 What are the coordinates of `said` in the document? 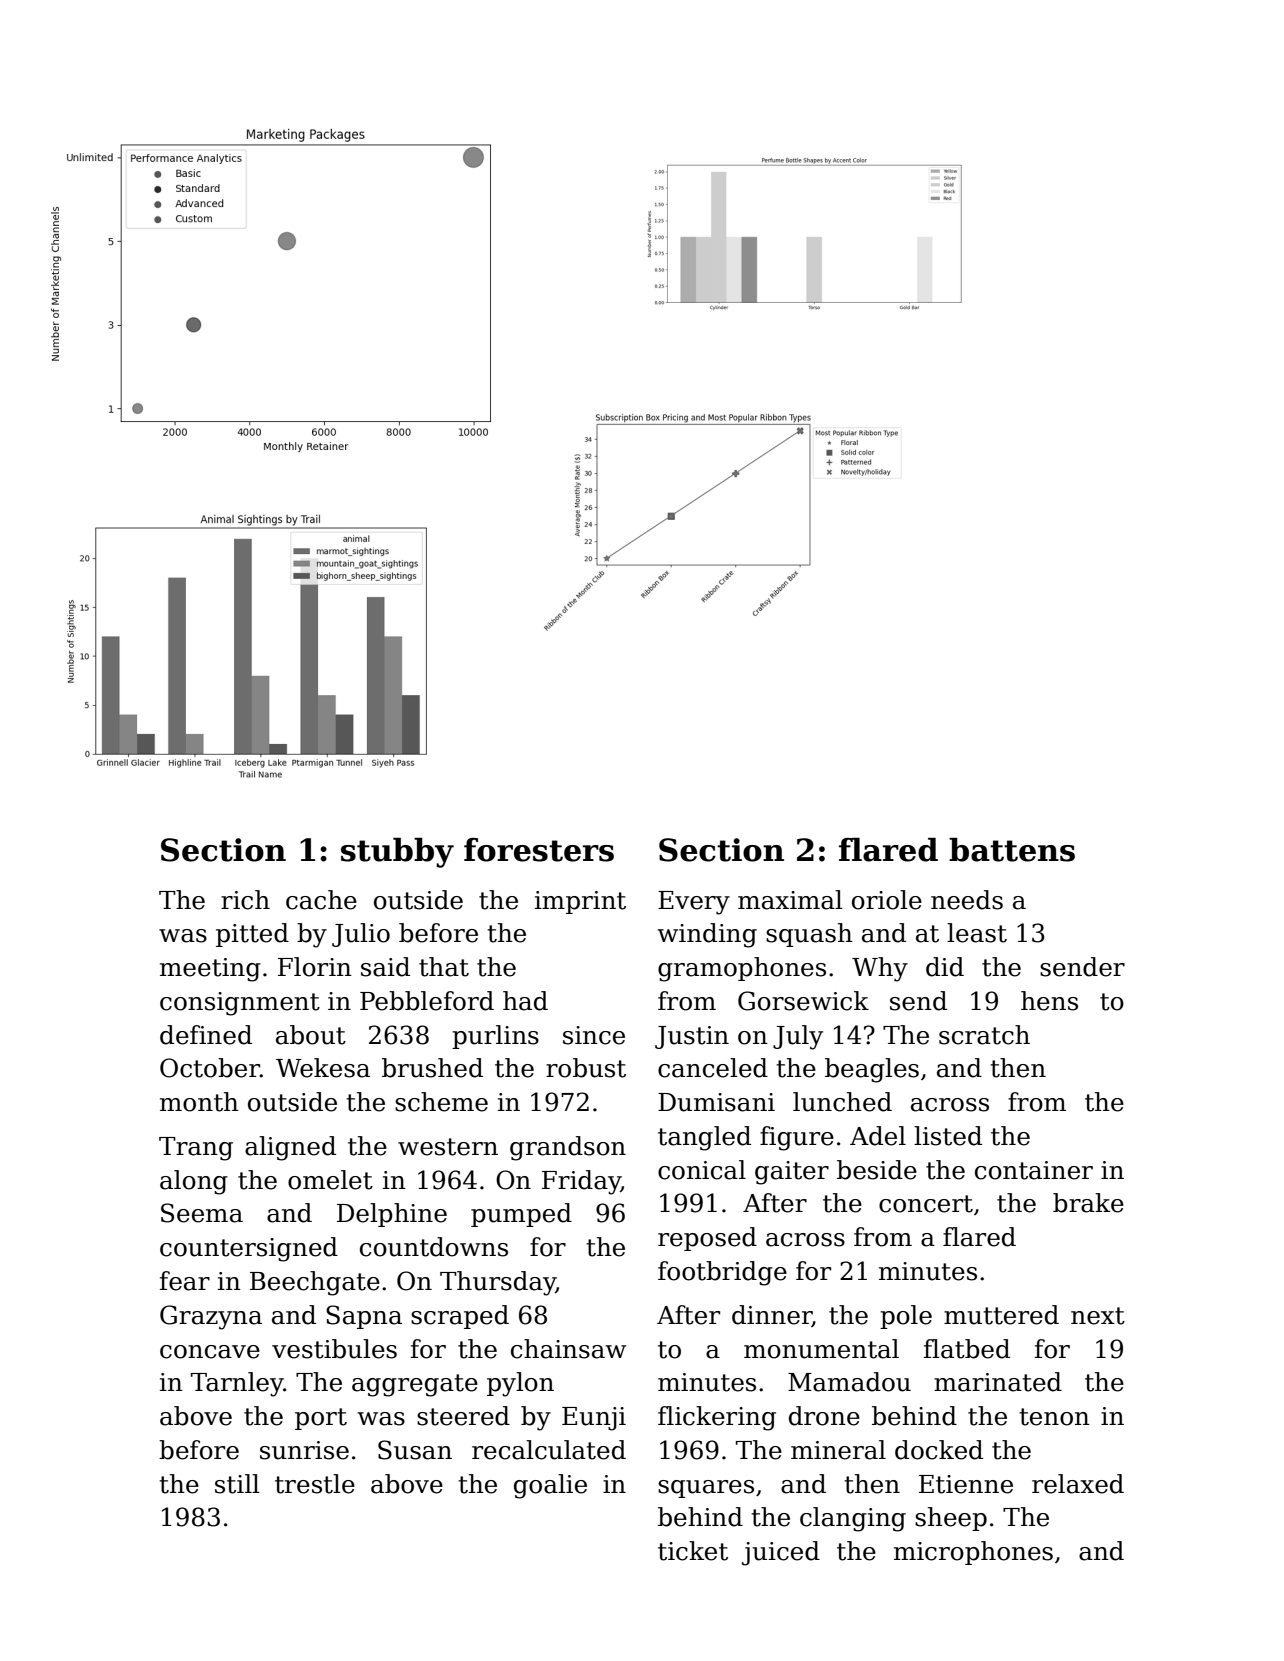 It's located at (385, 967).
